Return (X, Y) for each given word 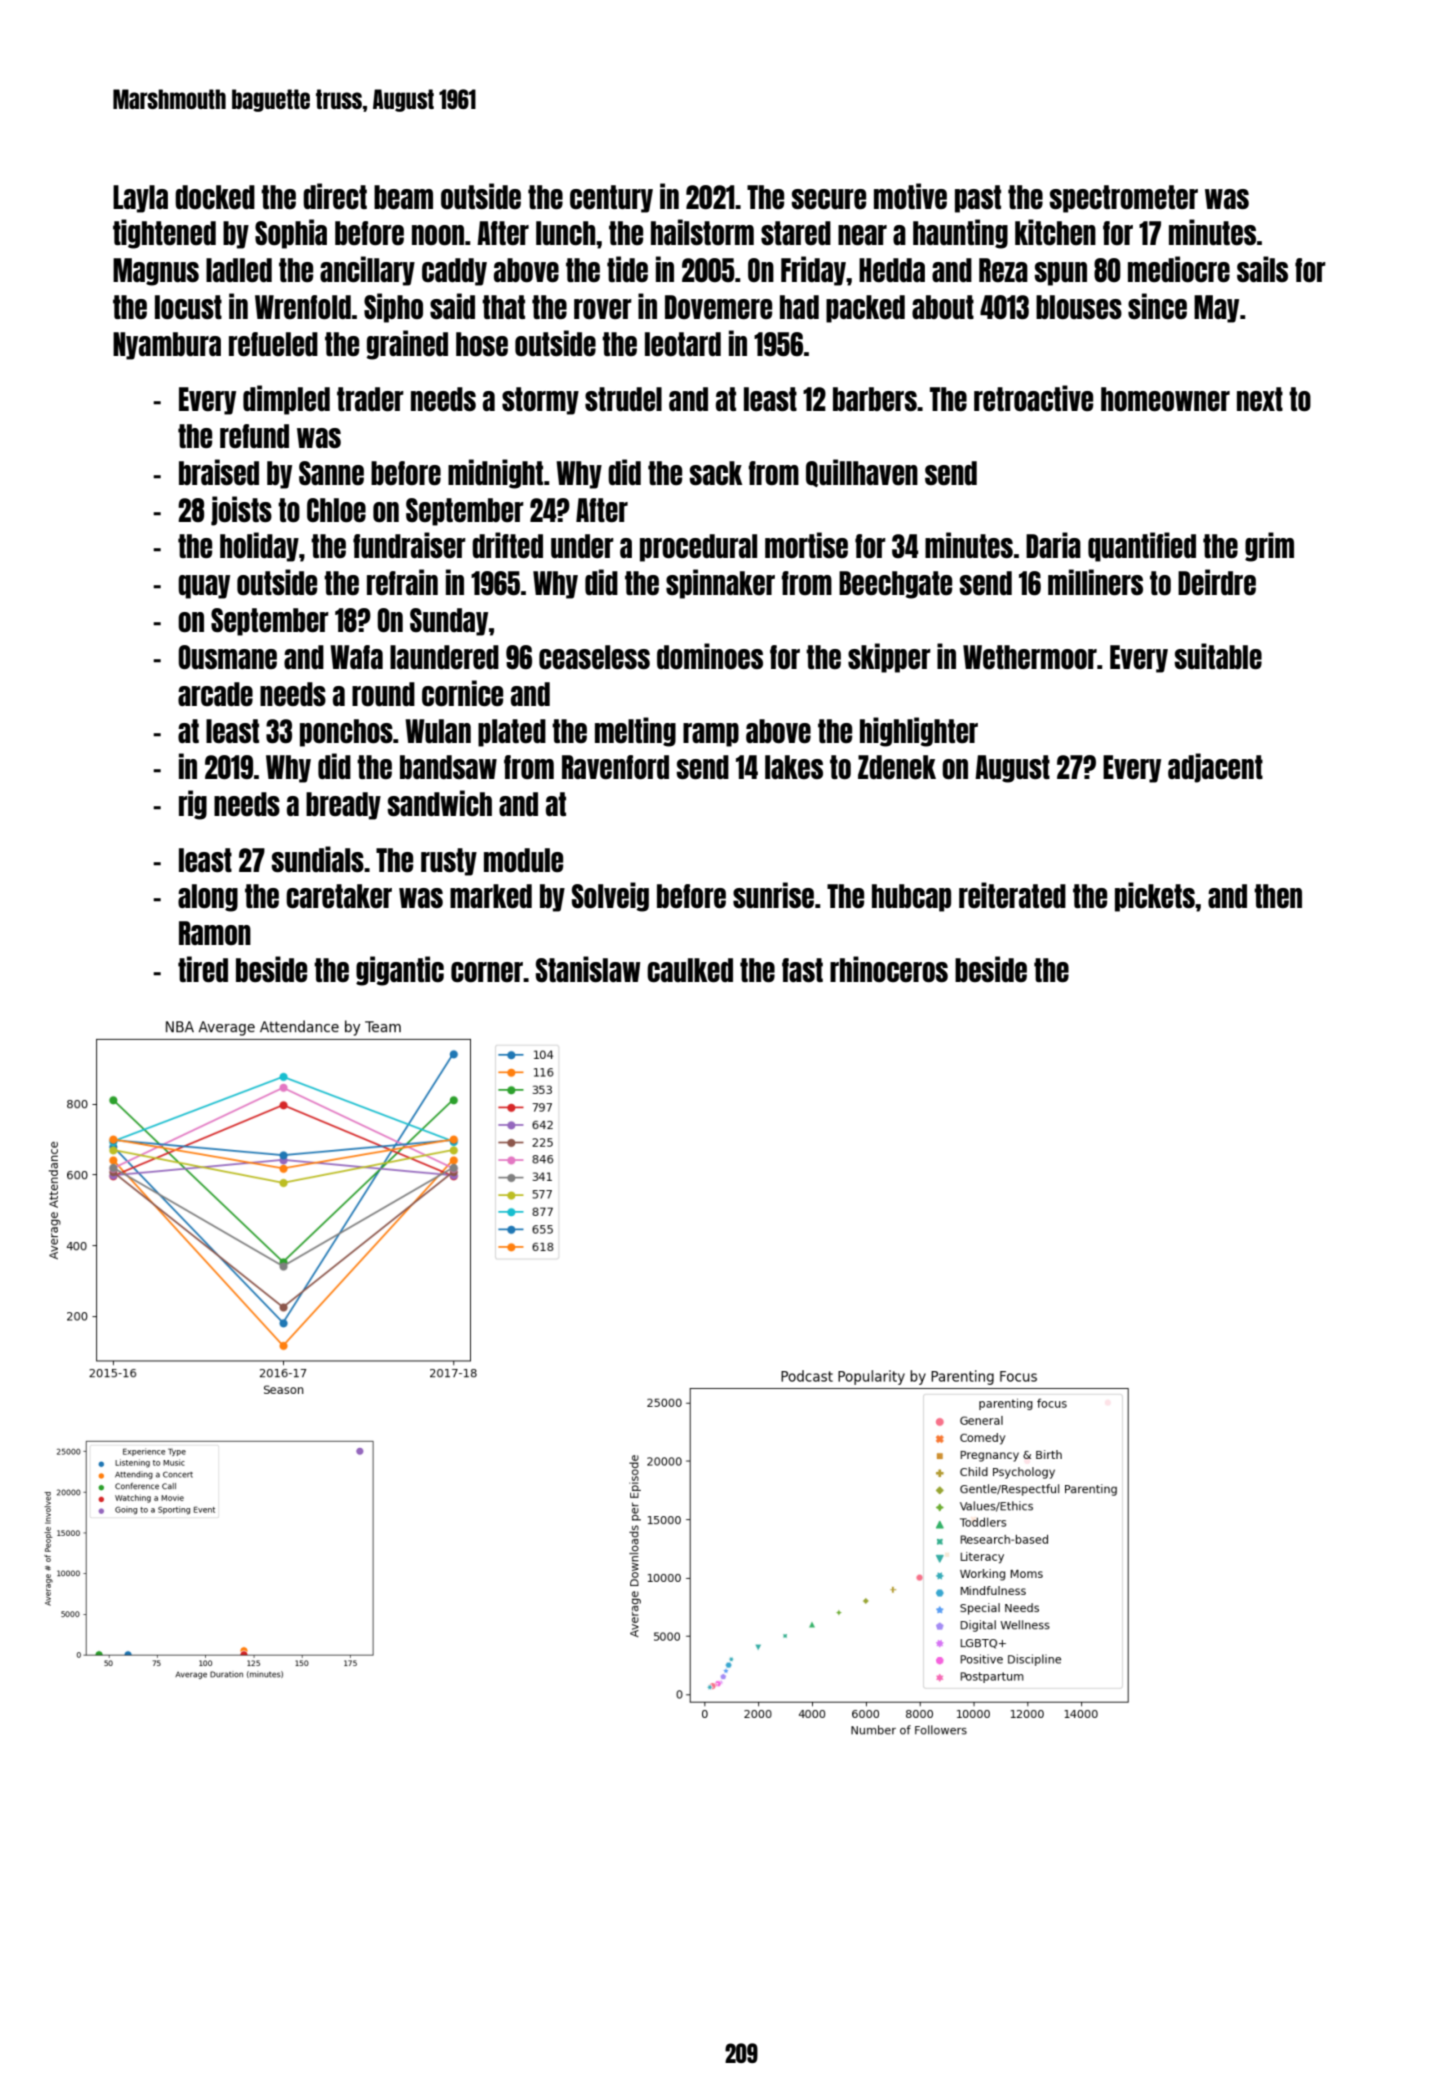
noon (438, 235)
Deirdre (1217, 582)
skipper (889, 658)
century (611, 199)
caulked (690, 970)
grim (1269, 547)
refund (254, 436)
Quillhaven (862, 473)
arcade (215, 694)
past (978, 199)
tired (203, 969)
